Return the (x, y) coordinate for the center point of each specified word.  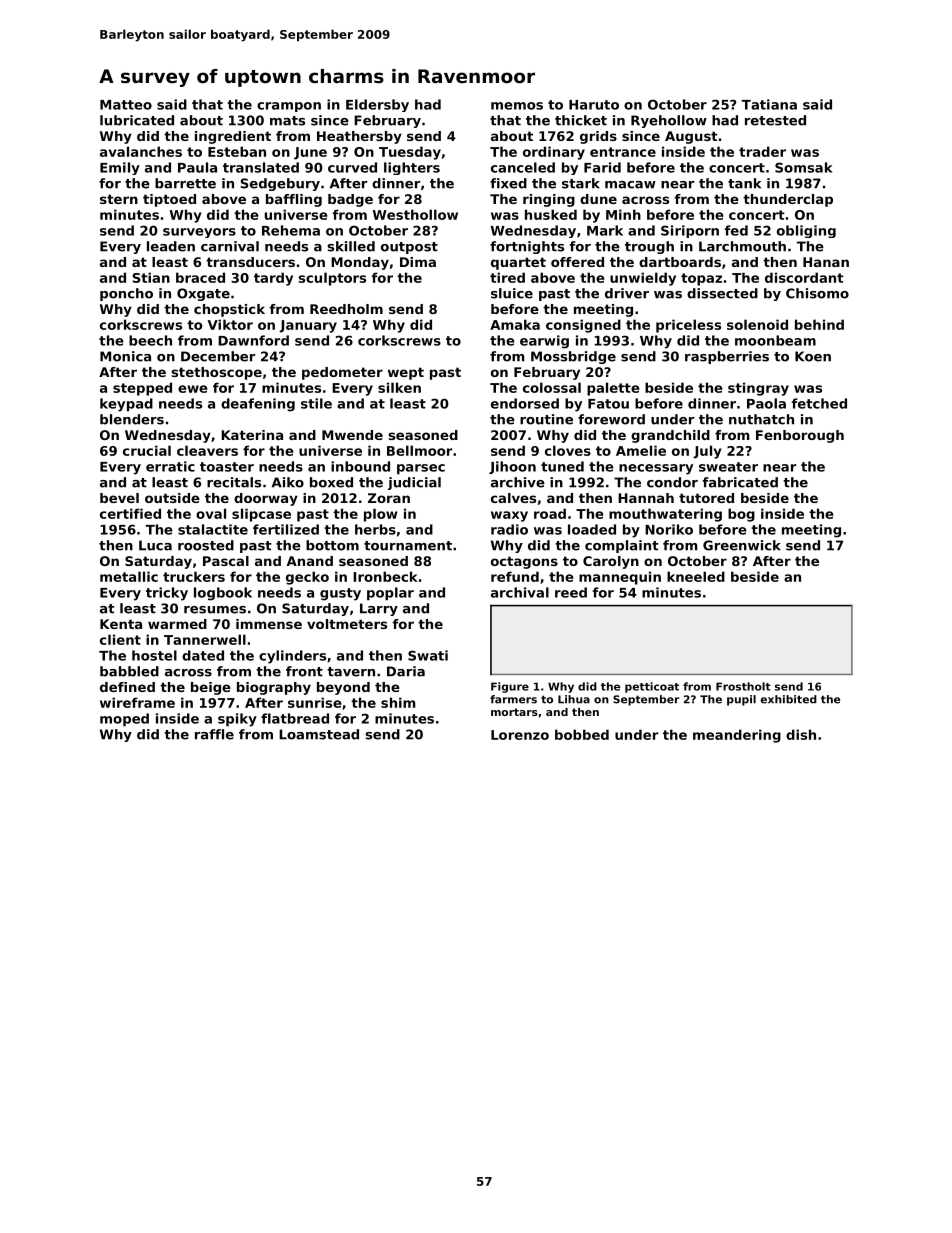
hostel (154, 655)
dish (801, 734)
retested (775, 120)
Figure (510, 687)
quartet (518, 263)
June (310, 153)
